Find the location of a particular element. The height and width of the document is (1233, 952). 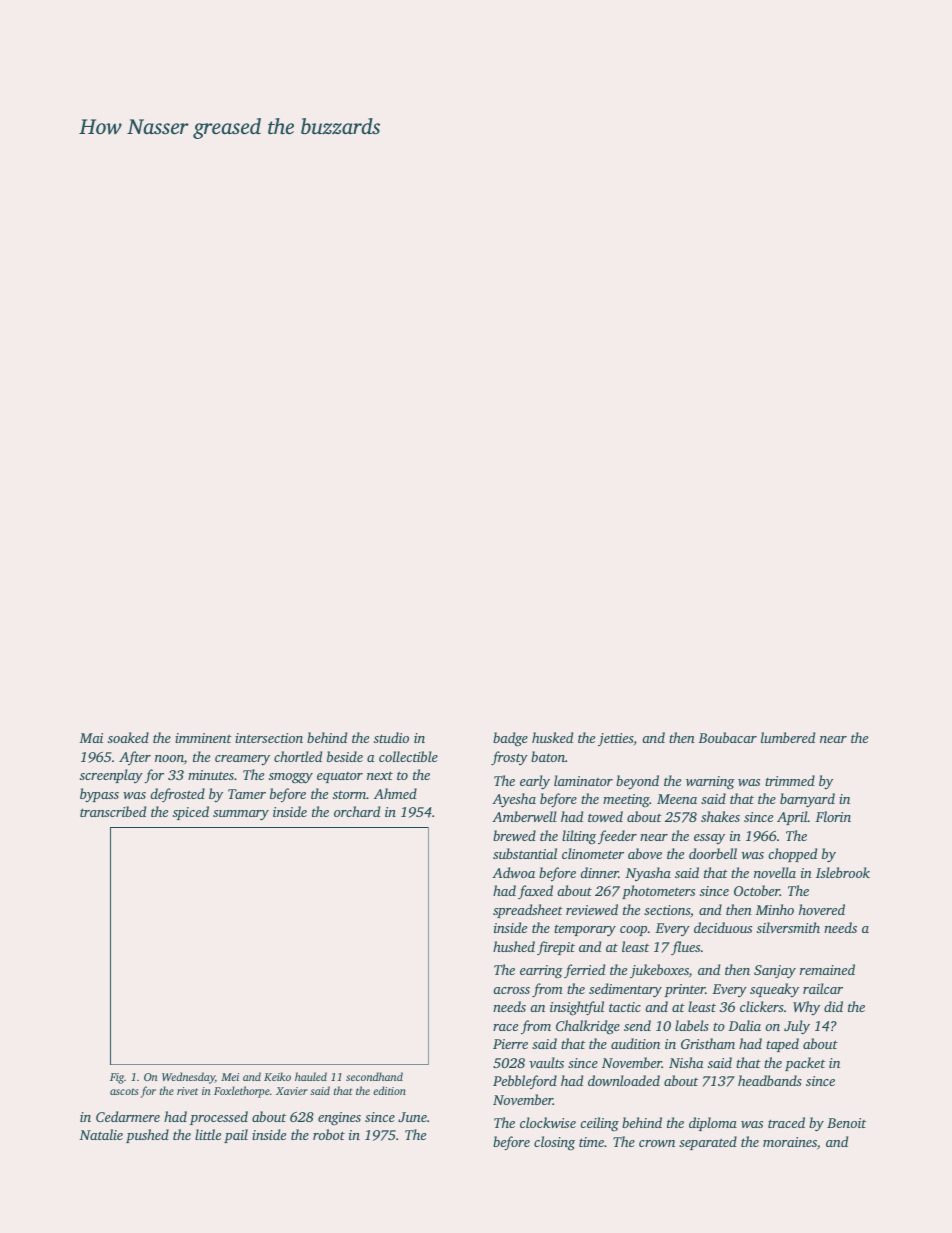

across is located at coordinates (511, 990).
